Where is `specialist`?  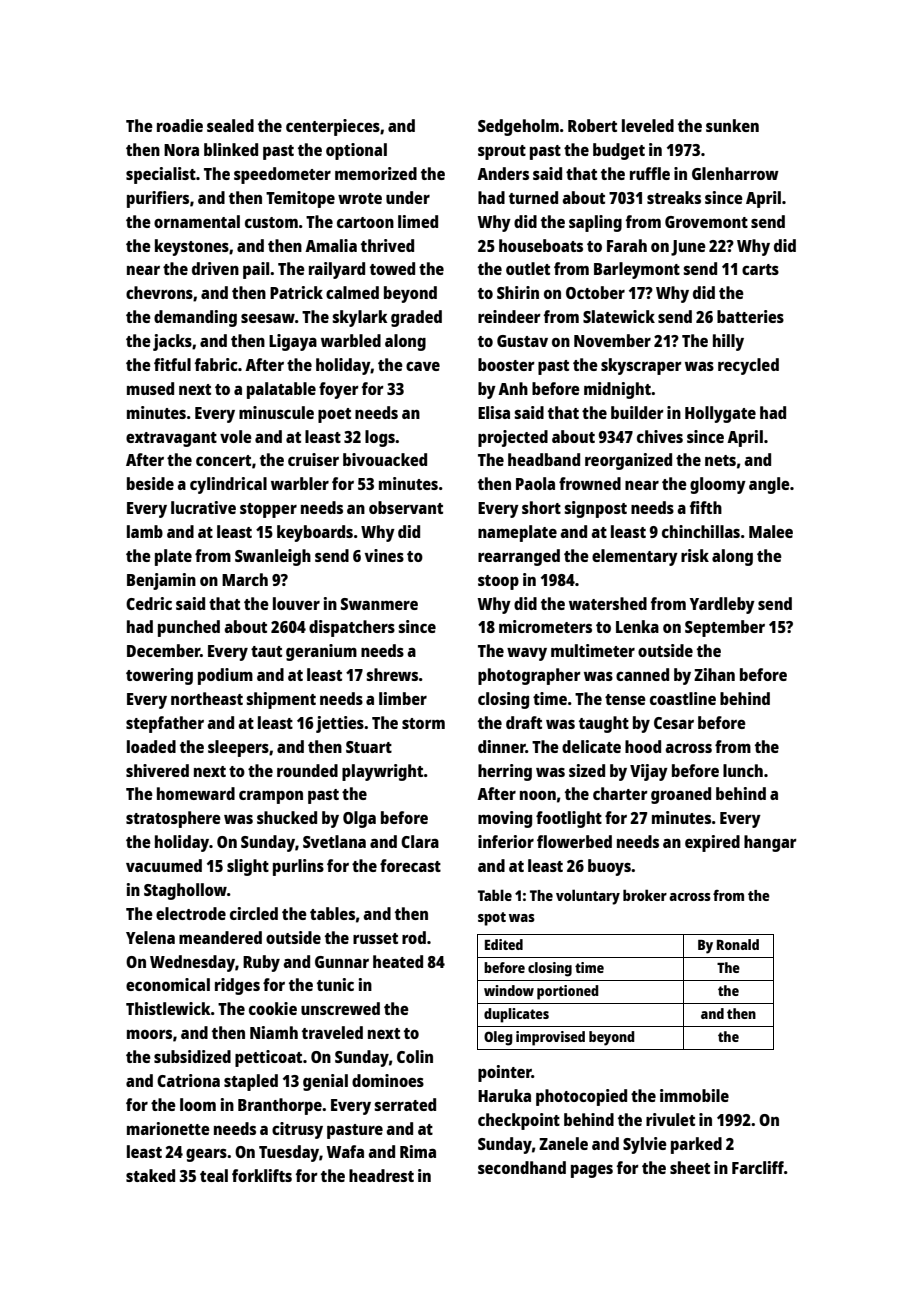 specialist is located at coordinates (161, 175).
